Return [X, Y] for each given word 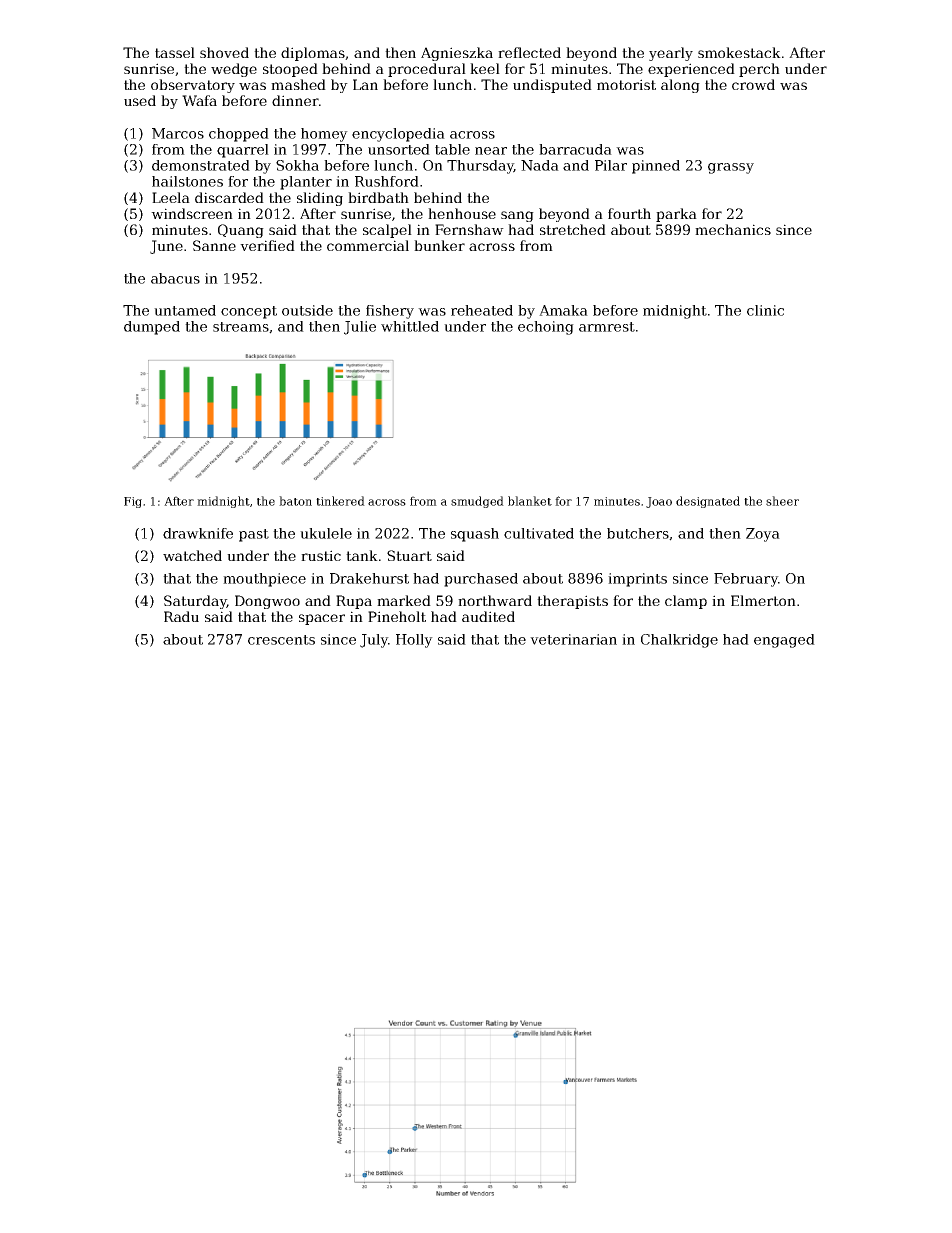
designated [708, 502]
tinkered [340, 501]
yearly [671, 54]
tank [362, 555]
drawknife [198, 533]
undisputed [552, 86]
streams [241, 327]
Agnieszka [457, 54]
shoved [224, 52]
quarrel [243, 151]
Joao [659, 502]
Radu [181, 616]
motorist [626, 84]
